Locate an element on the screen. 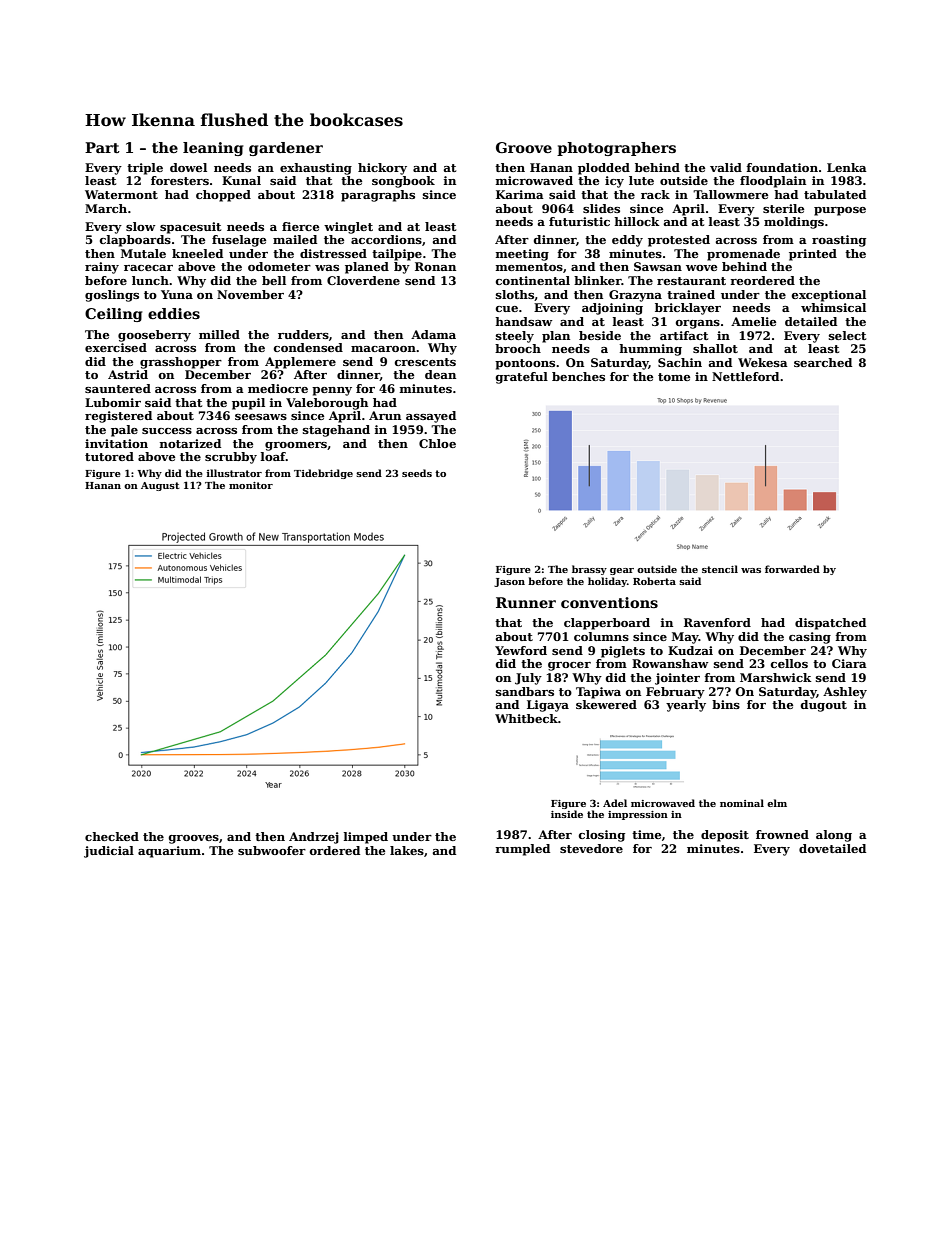 The image size is (952, 1233). aquarium is located at coordinates (169, 852).
